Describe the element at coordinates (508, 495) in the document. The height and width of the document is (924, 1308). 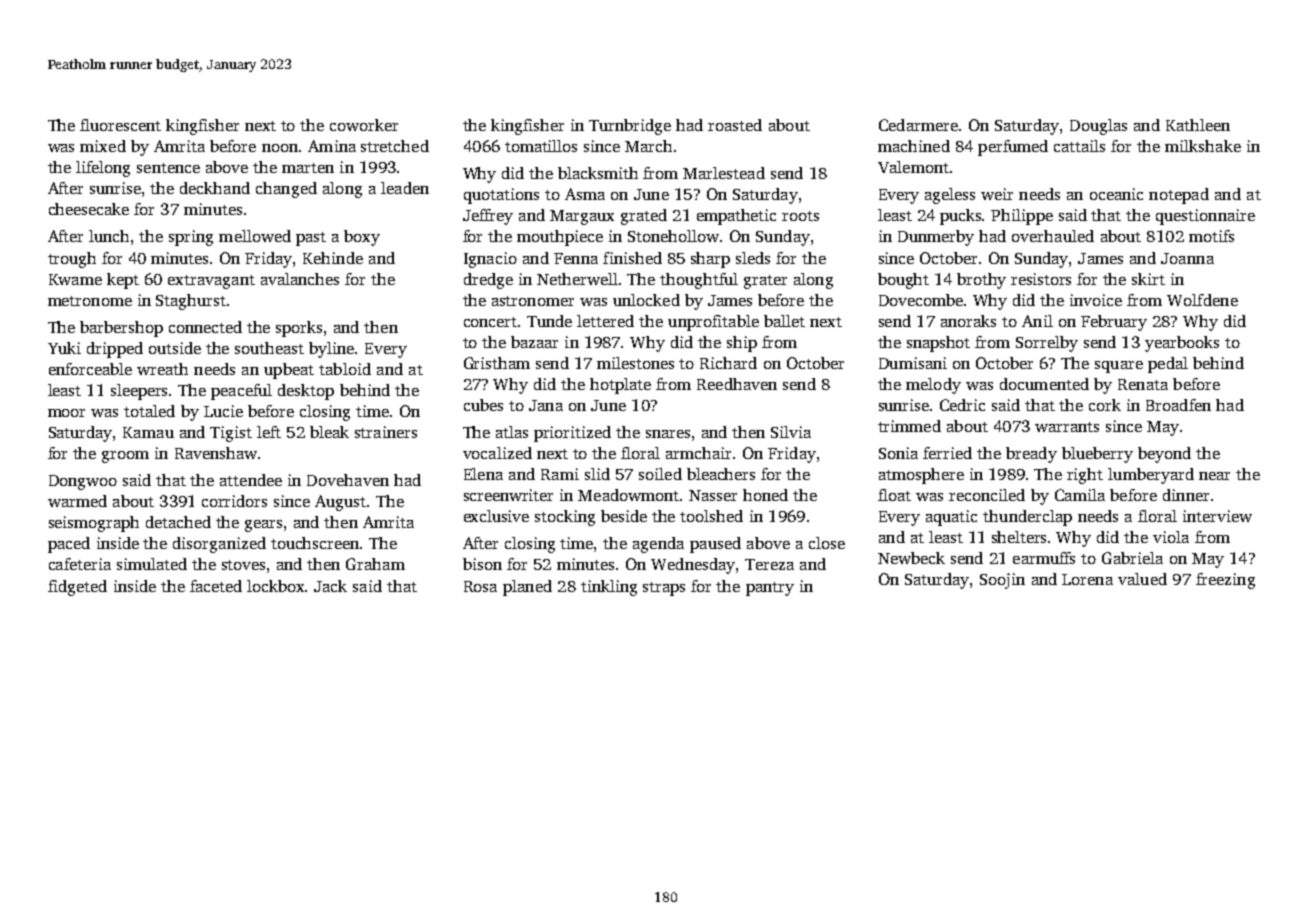
I see `screenwriter` at that location.
